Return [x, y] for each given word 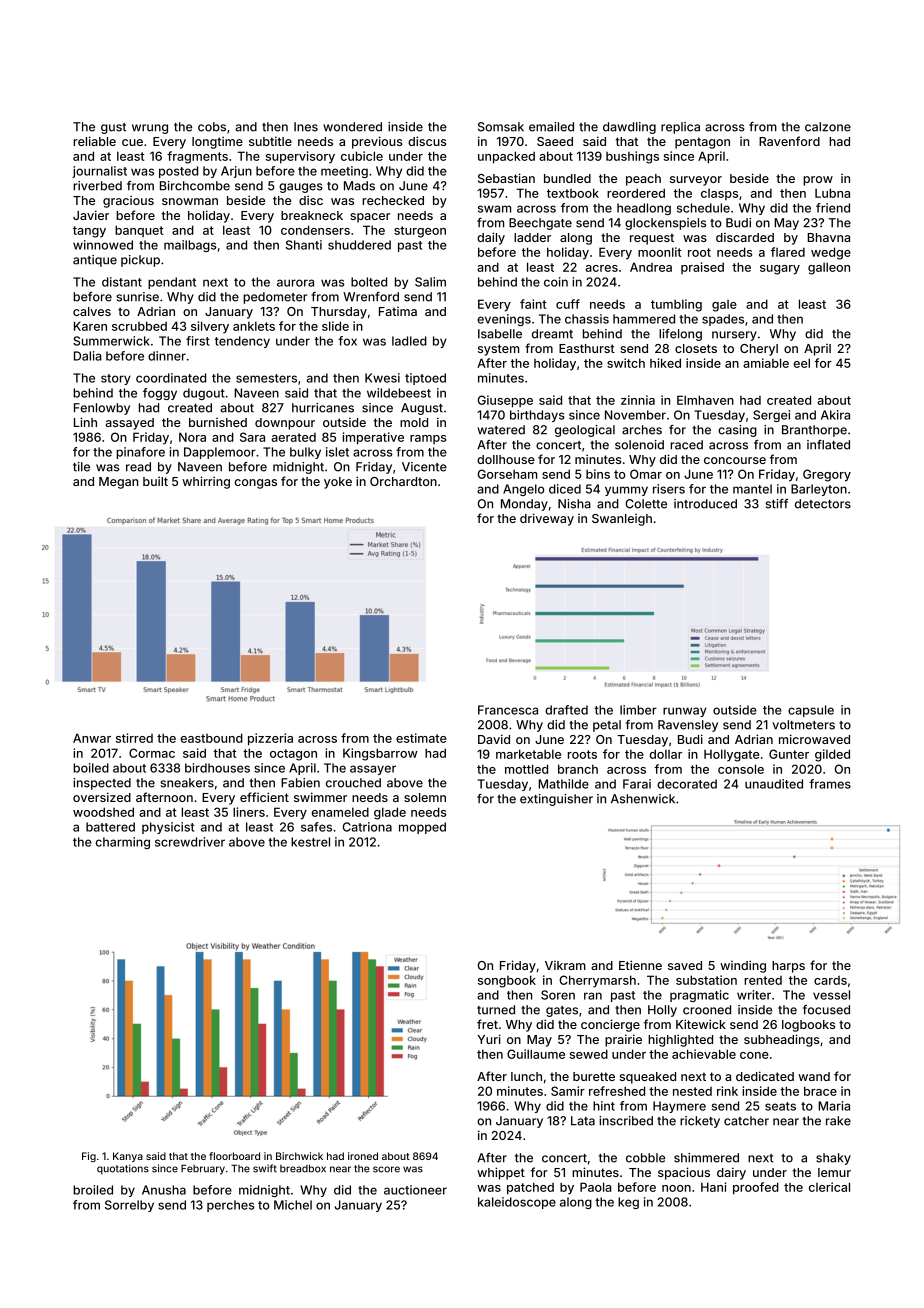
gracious [128, 202]
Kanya [128, 1157]
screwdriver [190, 842]
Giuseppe [505, 401]
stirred [134, 738]
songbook [507, 981]
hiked [665, 363]
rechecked [393, 200]
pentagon [702, 143]
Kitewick [701, 1024]
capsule [811, 711]
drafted [566, 710]
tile [81, 467]
